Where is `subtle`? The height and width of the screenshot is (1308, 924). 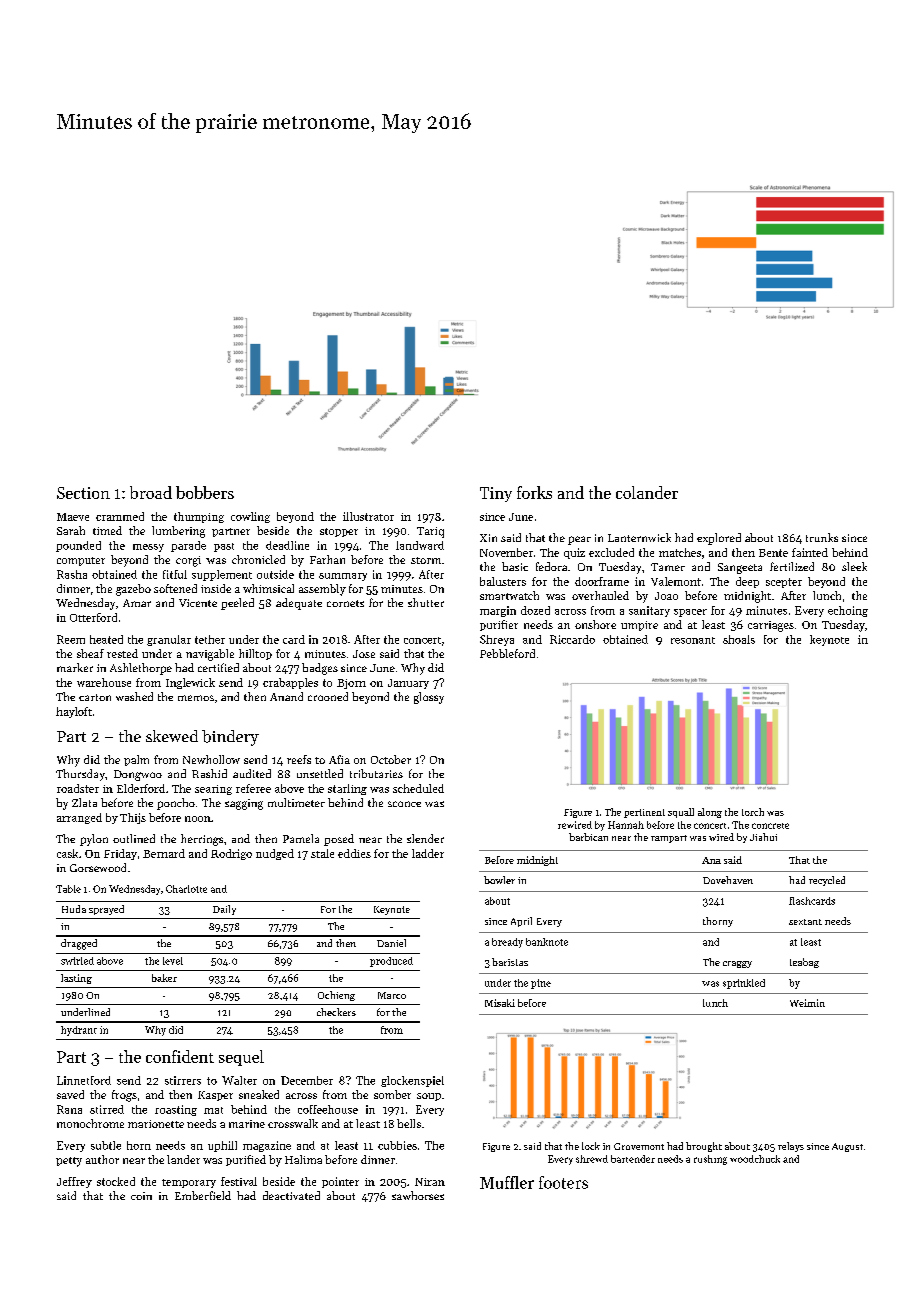
subtle is located at coordinates (106, 1145).
